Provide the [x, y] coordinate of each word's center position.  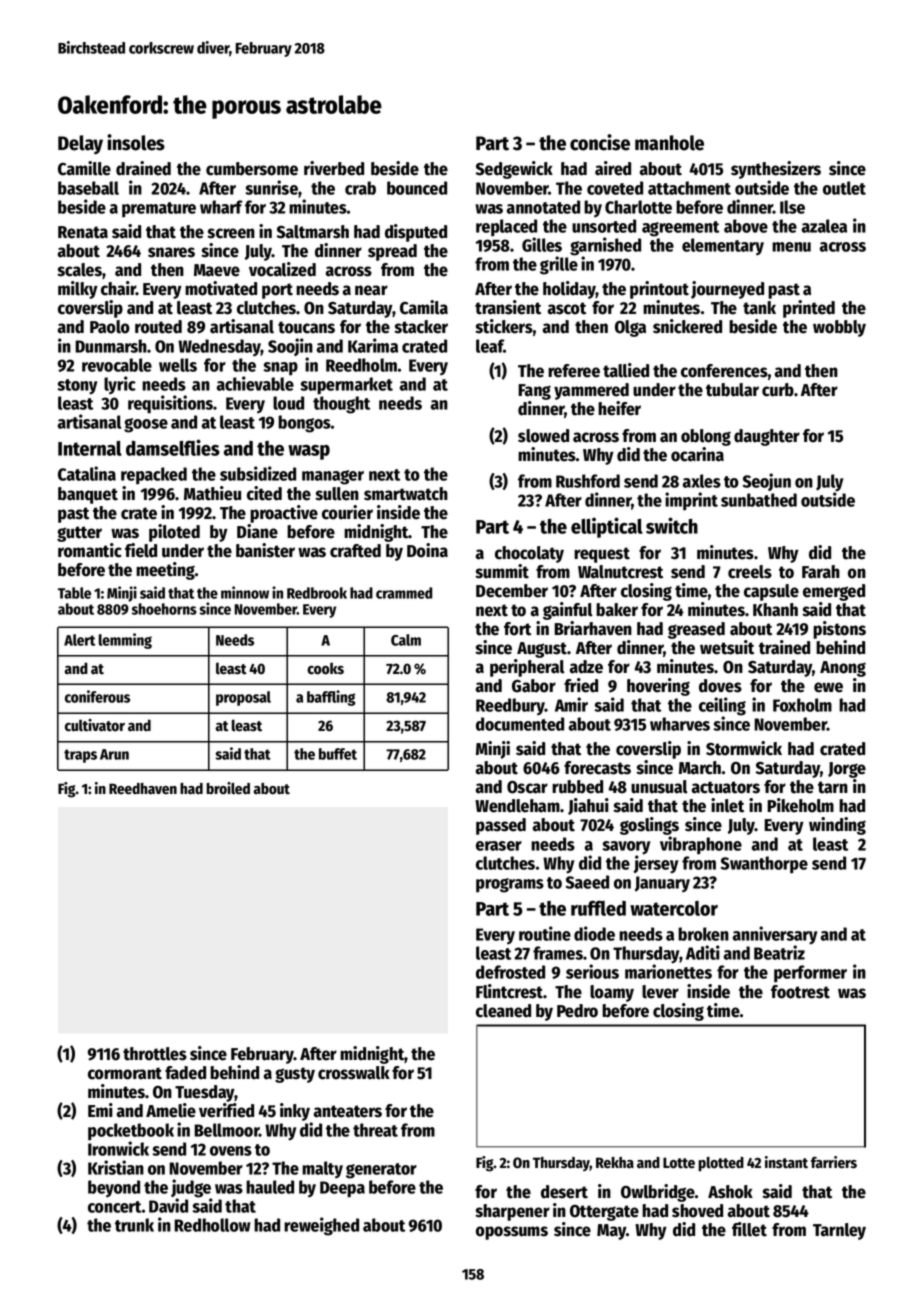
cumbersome [252, 169]
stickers [504, 326]
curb [778, 390]
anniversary [775, 935]
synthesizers [776, 170]
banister [265, 550]
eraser [499, 846]
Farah [821, 572]
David [168, 1205]
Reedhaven [143, 789]
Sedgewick [514, 170]
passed [501, 826]
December [512, 591]
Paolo [110, 327]
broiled [228, 788]
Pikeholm [800, 805]
